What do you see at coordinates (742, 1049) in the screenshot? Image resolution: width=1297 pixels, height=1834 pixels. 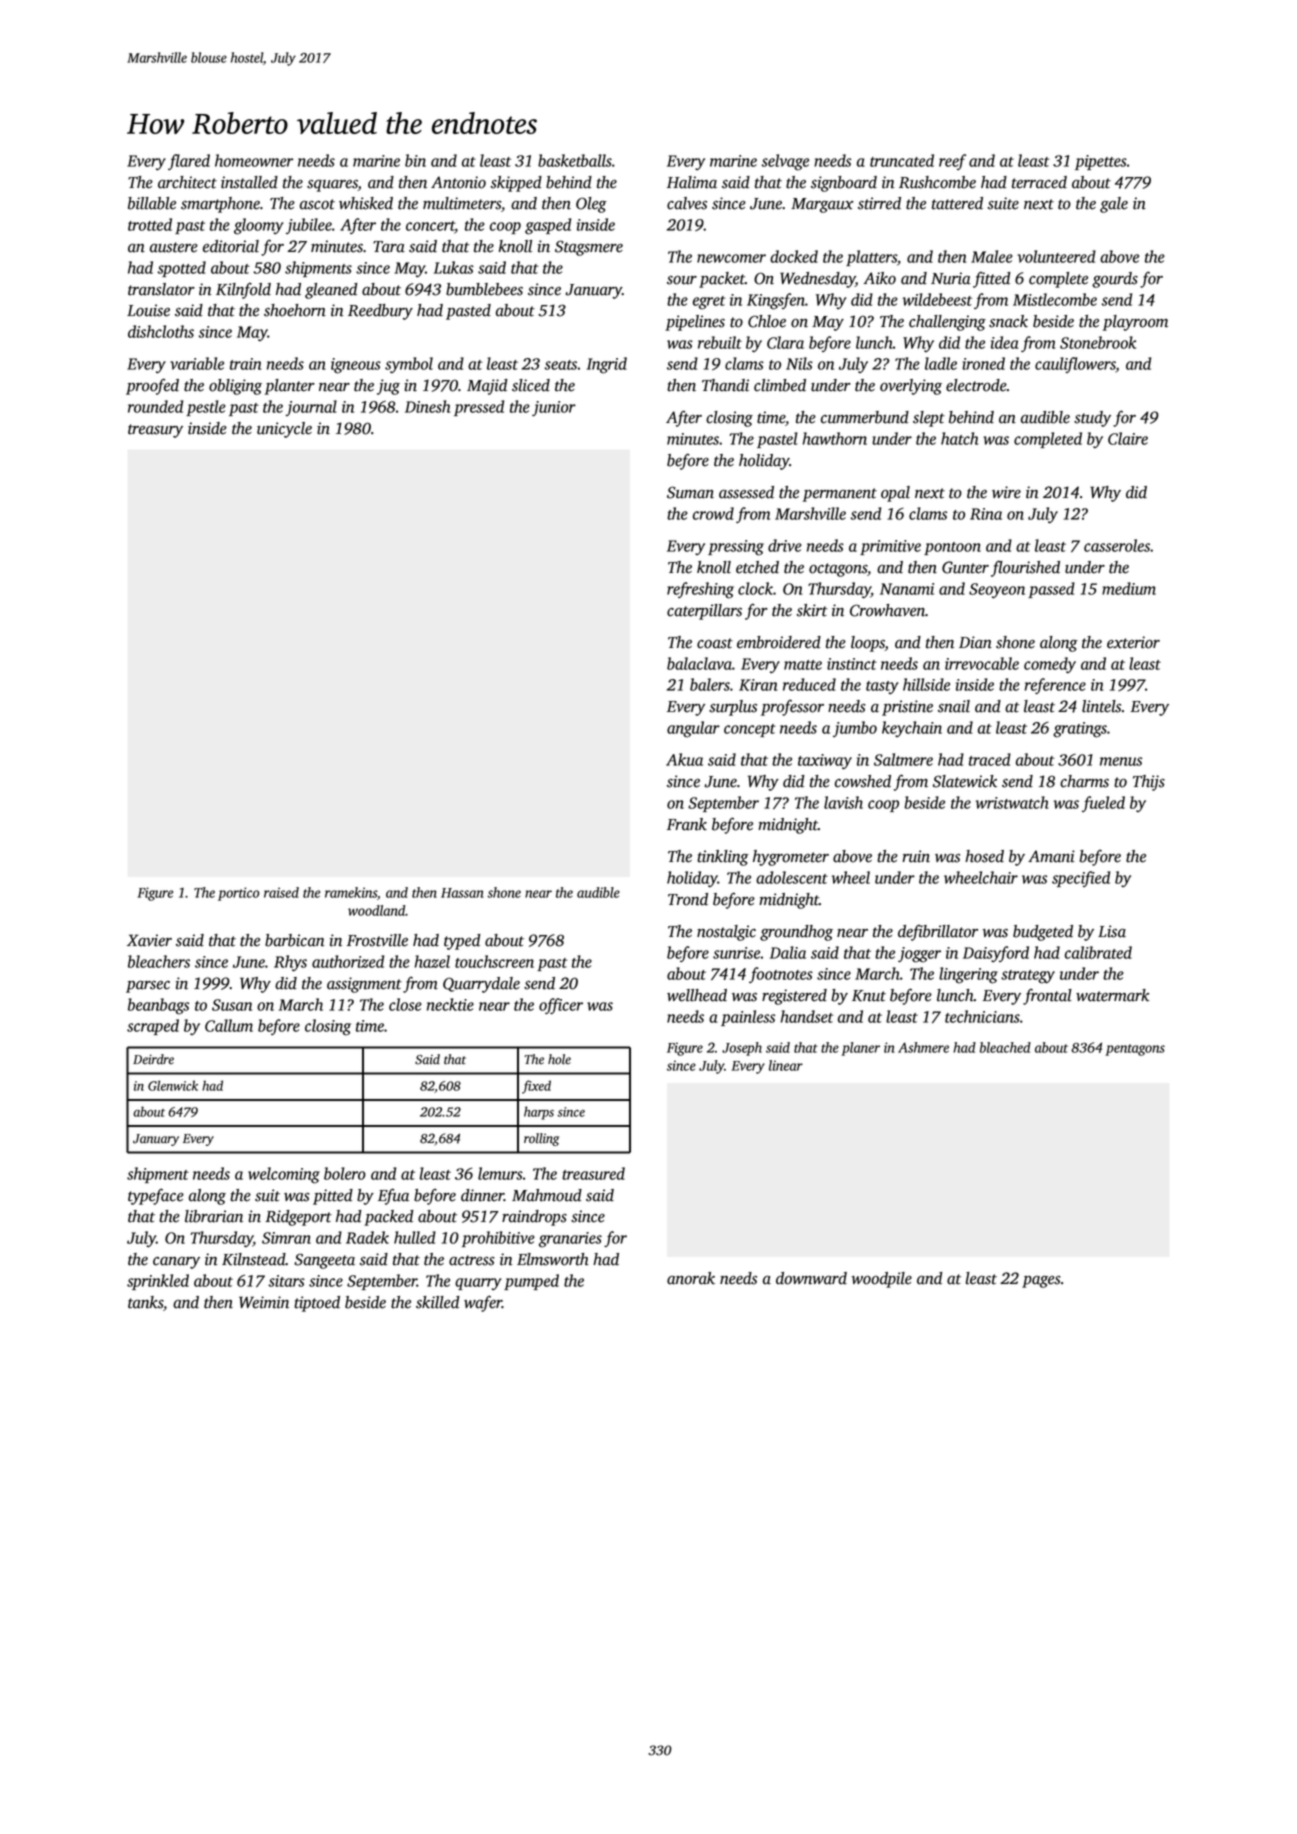 I see `Joseph` at bounding box center [742, 1049].
